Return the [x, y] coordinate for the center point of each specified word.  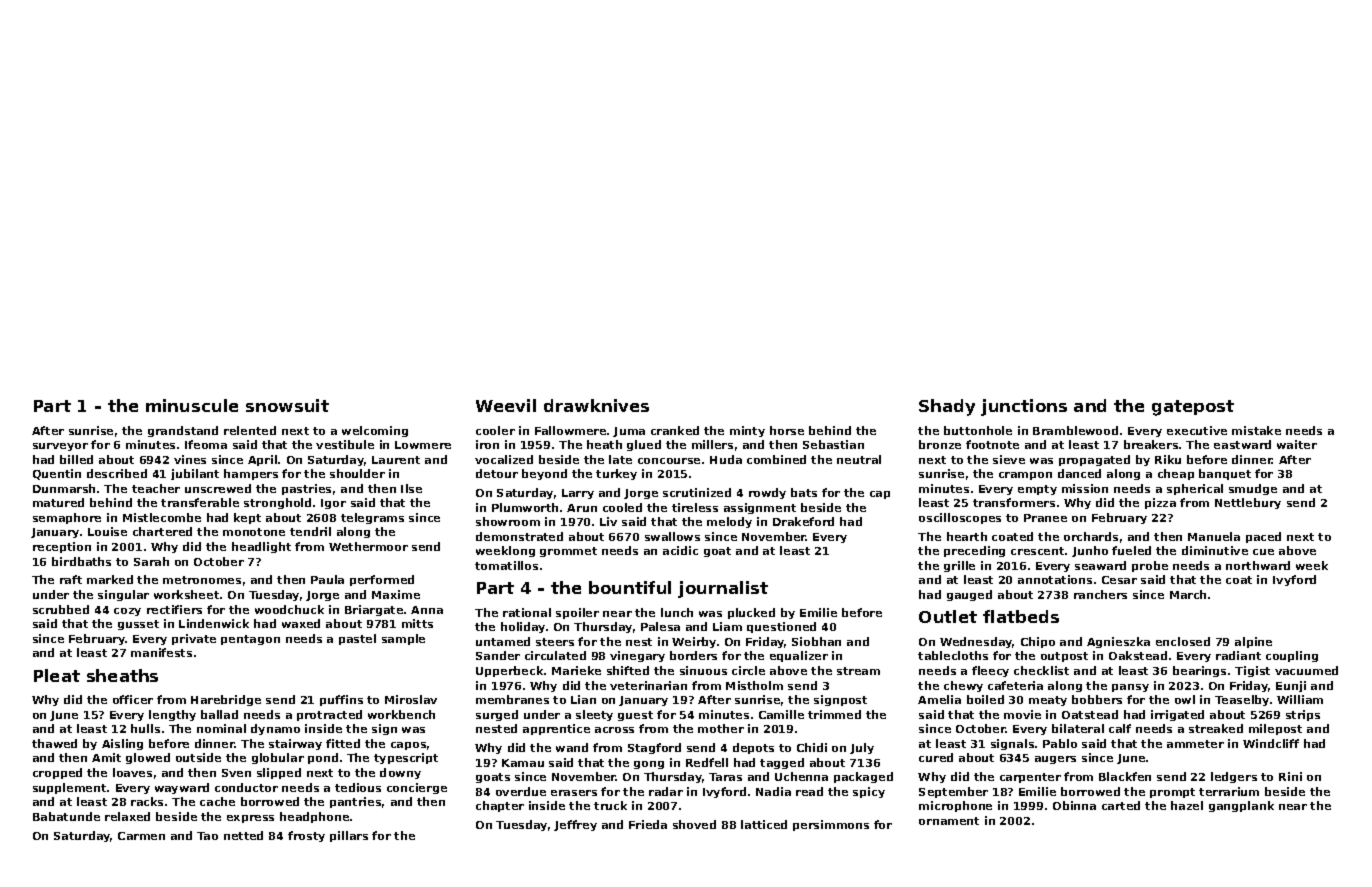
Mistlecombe [162, 517]
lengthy [172, 715]
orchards [1091, 536]
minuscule [192, 405]
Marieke [576, 670]
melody [729, 522]
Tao [207, 836]
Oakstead [1138, 655]
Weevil [506, 405]
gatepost [1193, 408]
